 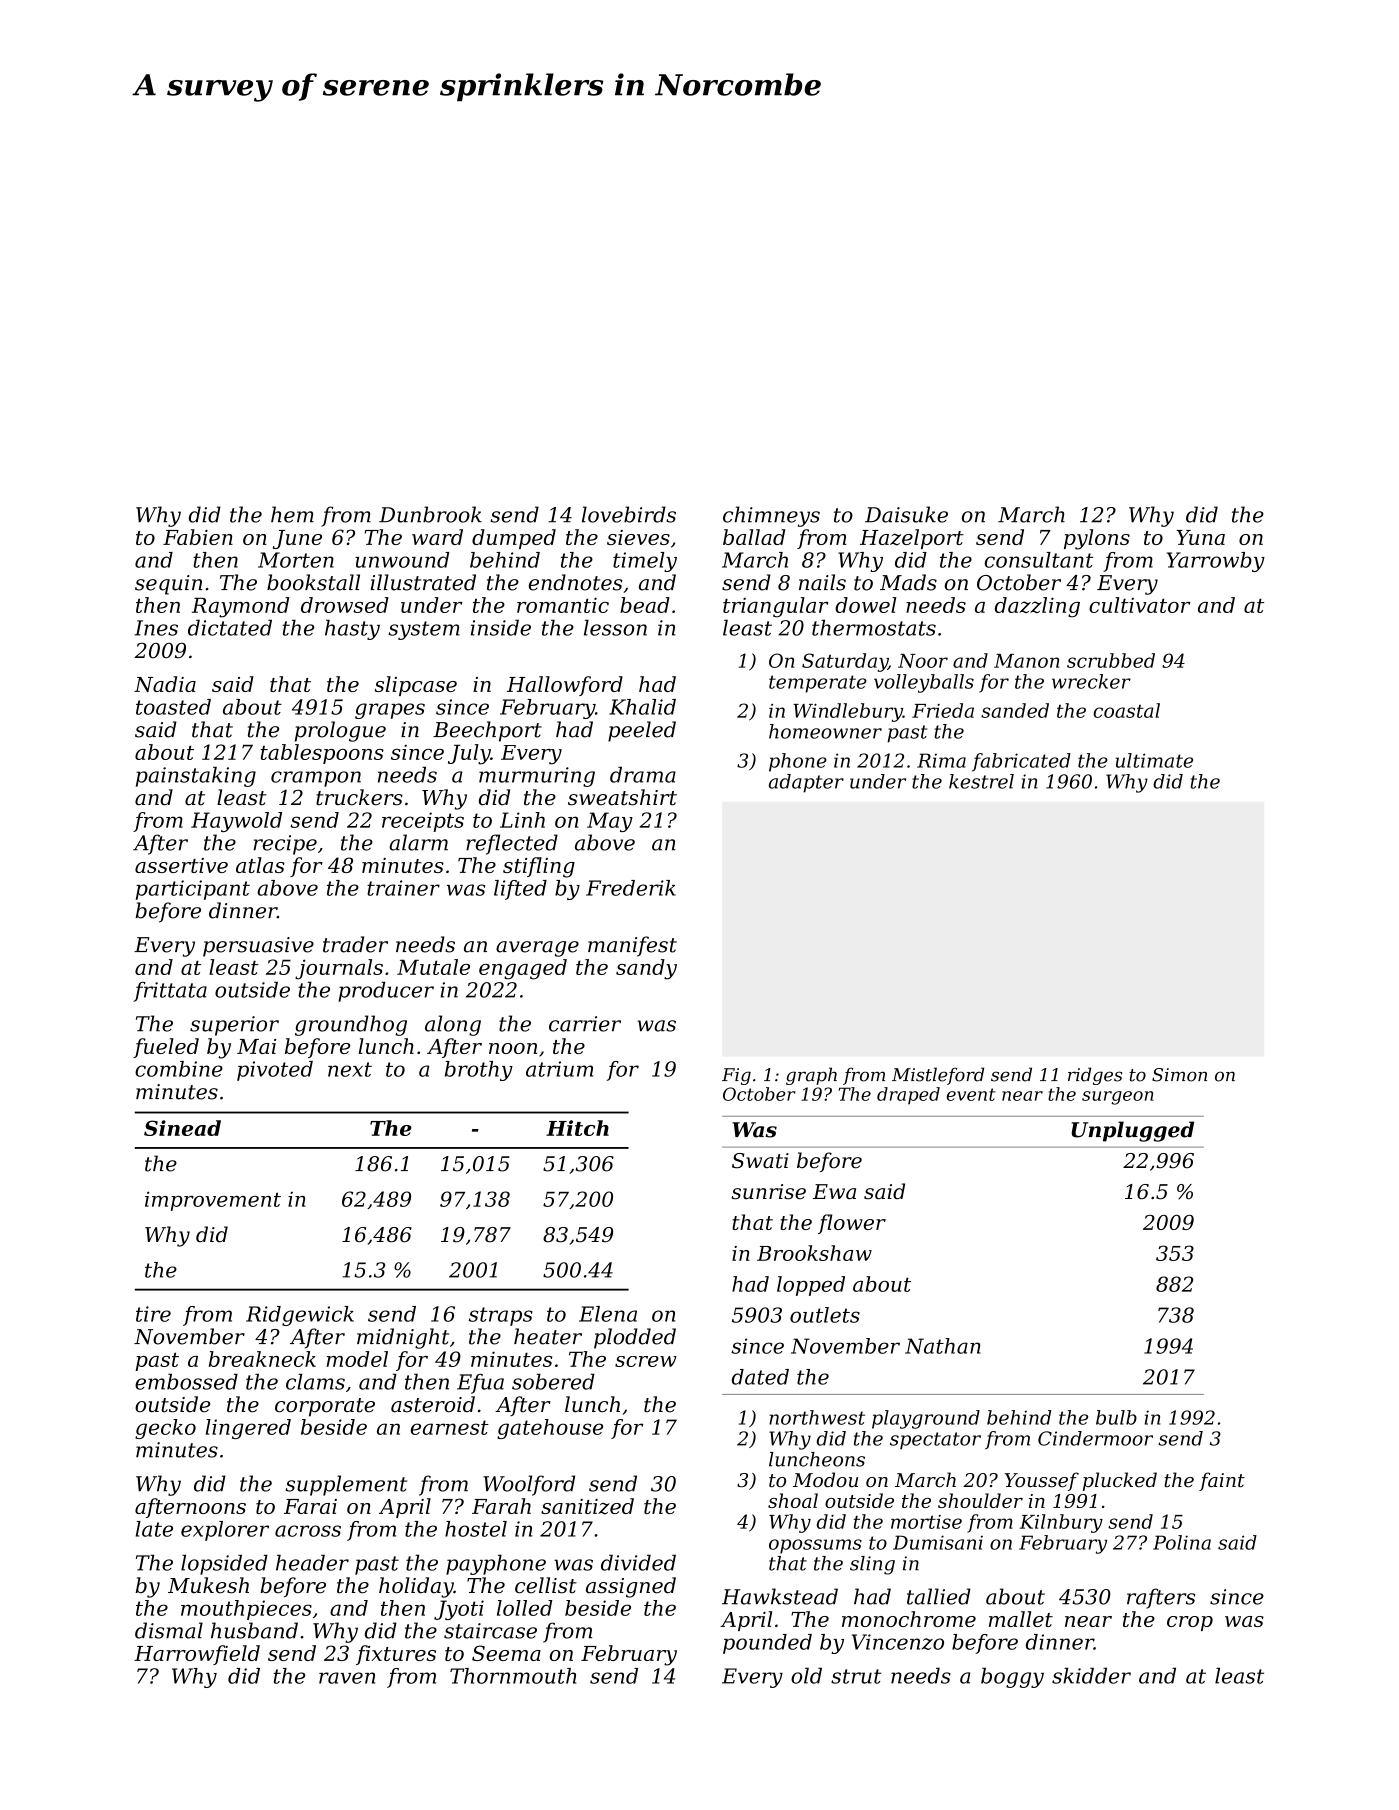 I want to click on pylons, so click(x=1097, y=539).
